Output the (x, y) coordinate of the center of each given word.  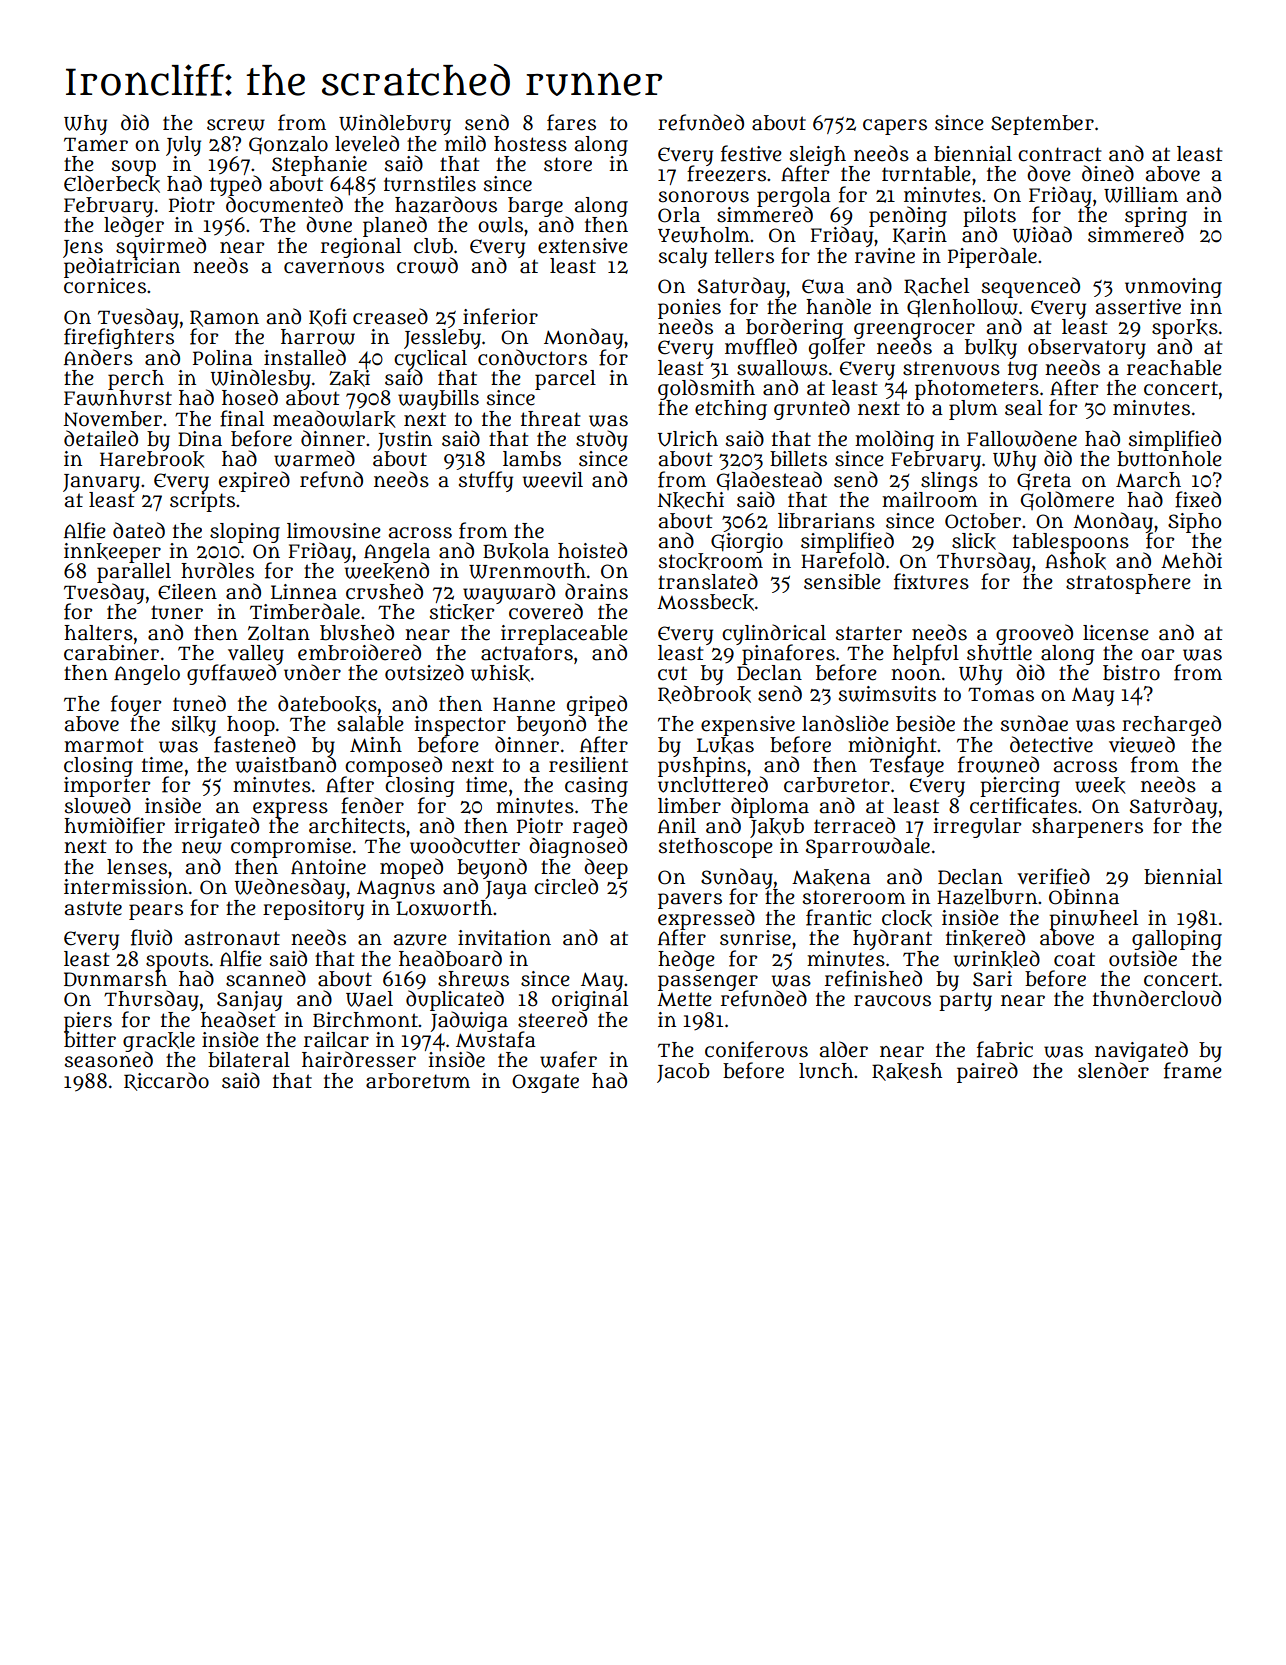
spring (1156, 217)
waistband (286, 764)
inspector (460, 726)
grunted (812, 409)
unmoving (1173, 288)
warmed (314, 458)
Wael (369, 999)
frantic (838, 917)
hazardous (446, 204)
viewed (1142, 744)
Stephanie (319, 166)
